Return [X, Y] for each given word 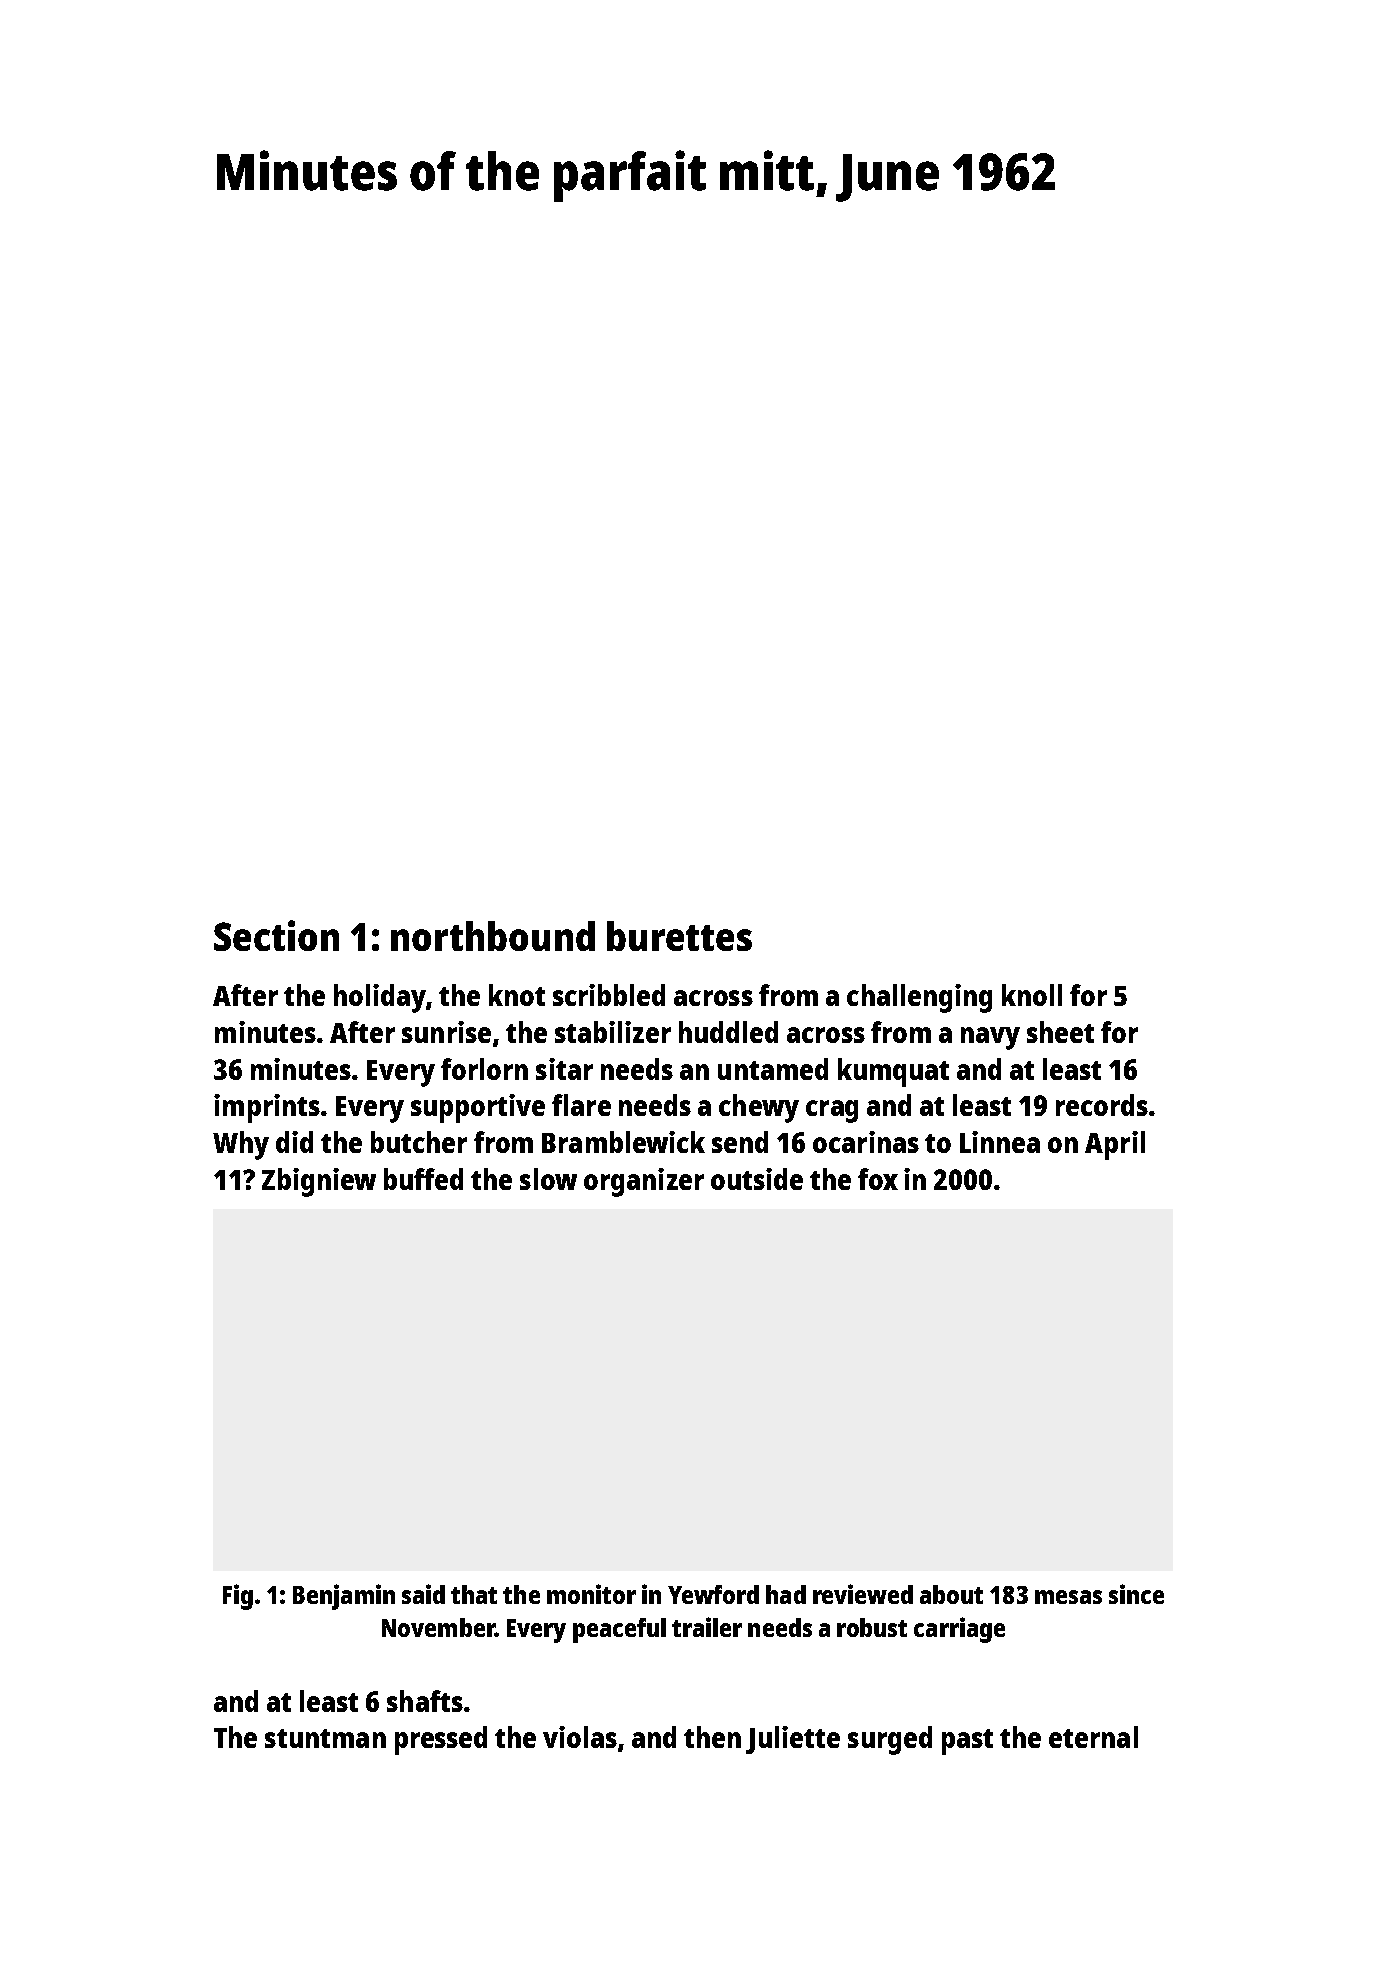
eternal [1093, 1737]
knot [517, 995]
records [1102, 1105]
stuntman [325, 1738]
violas [580, 1737]
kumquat [893, 1072]
